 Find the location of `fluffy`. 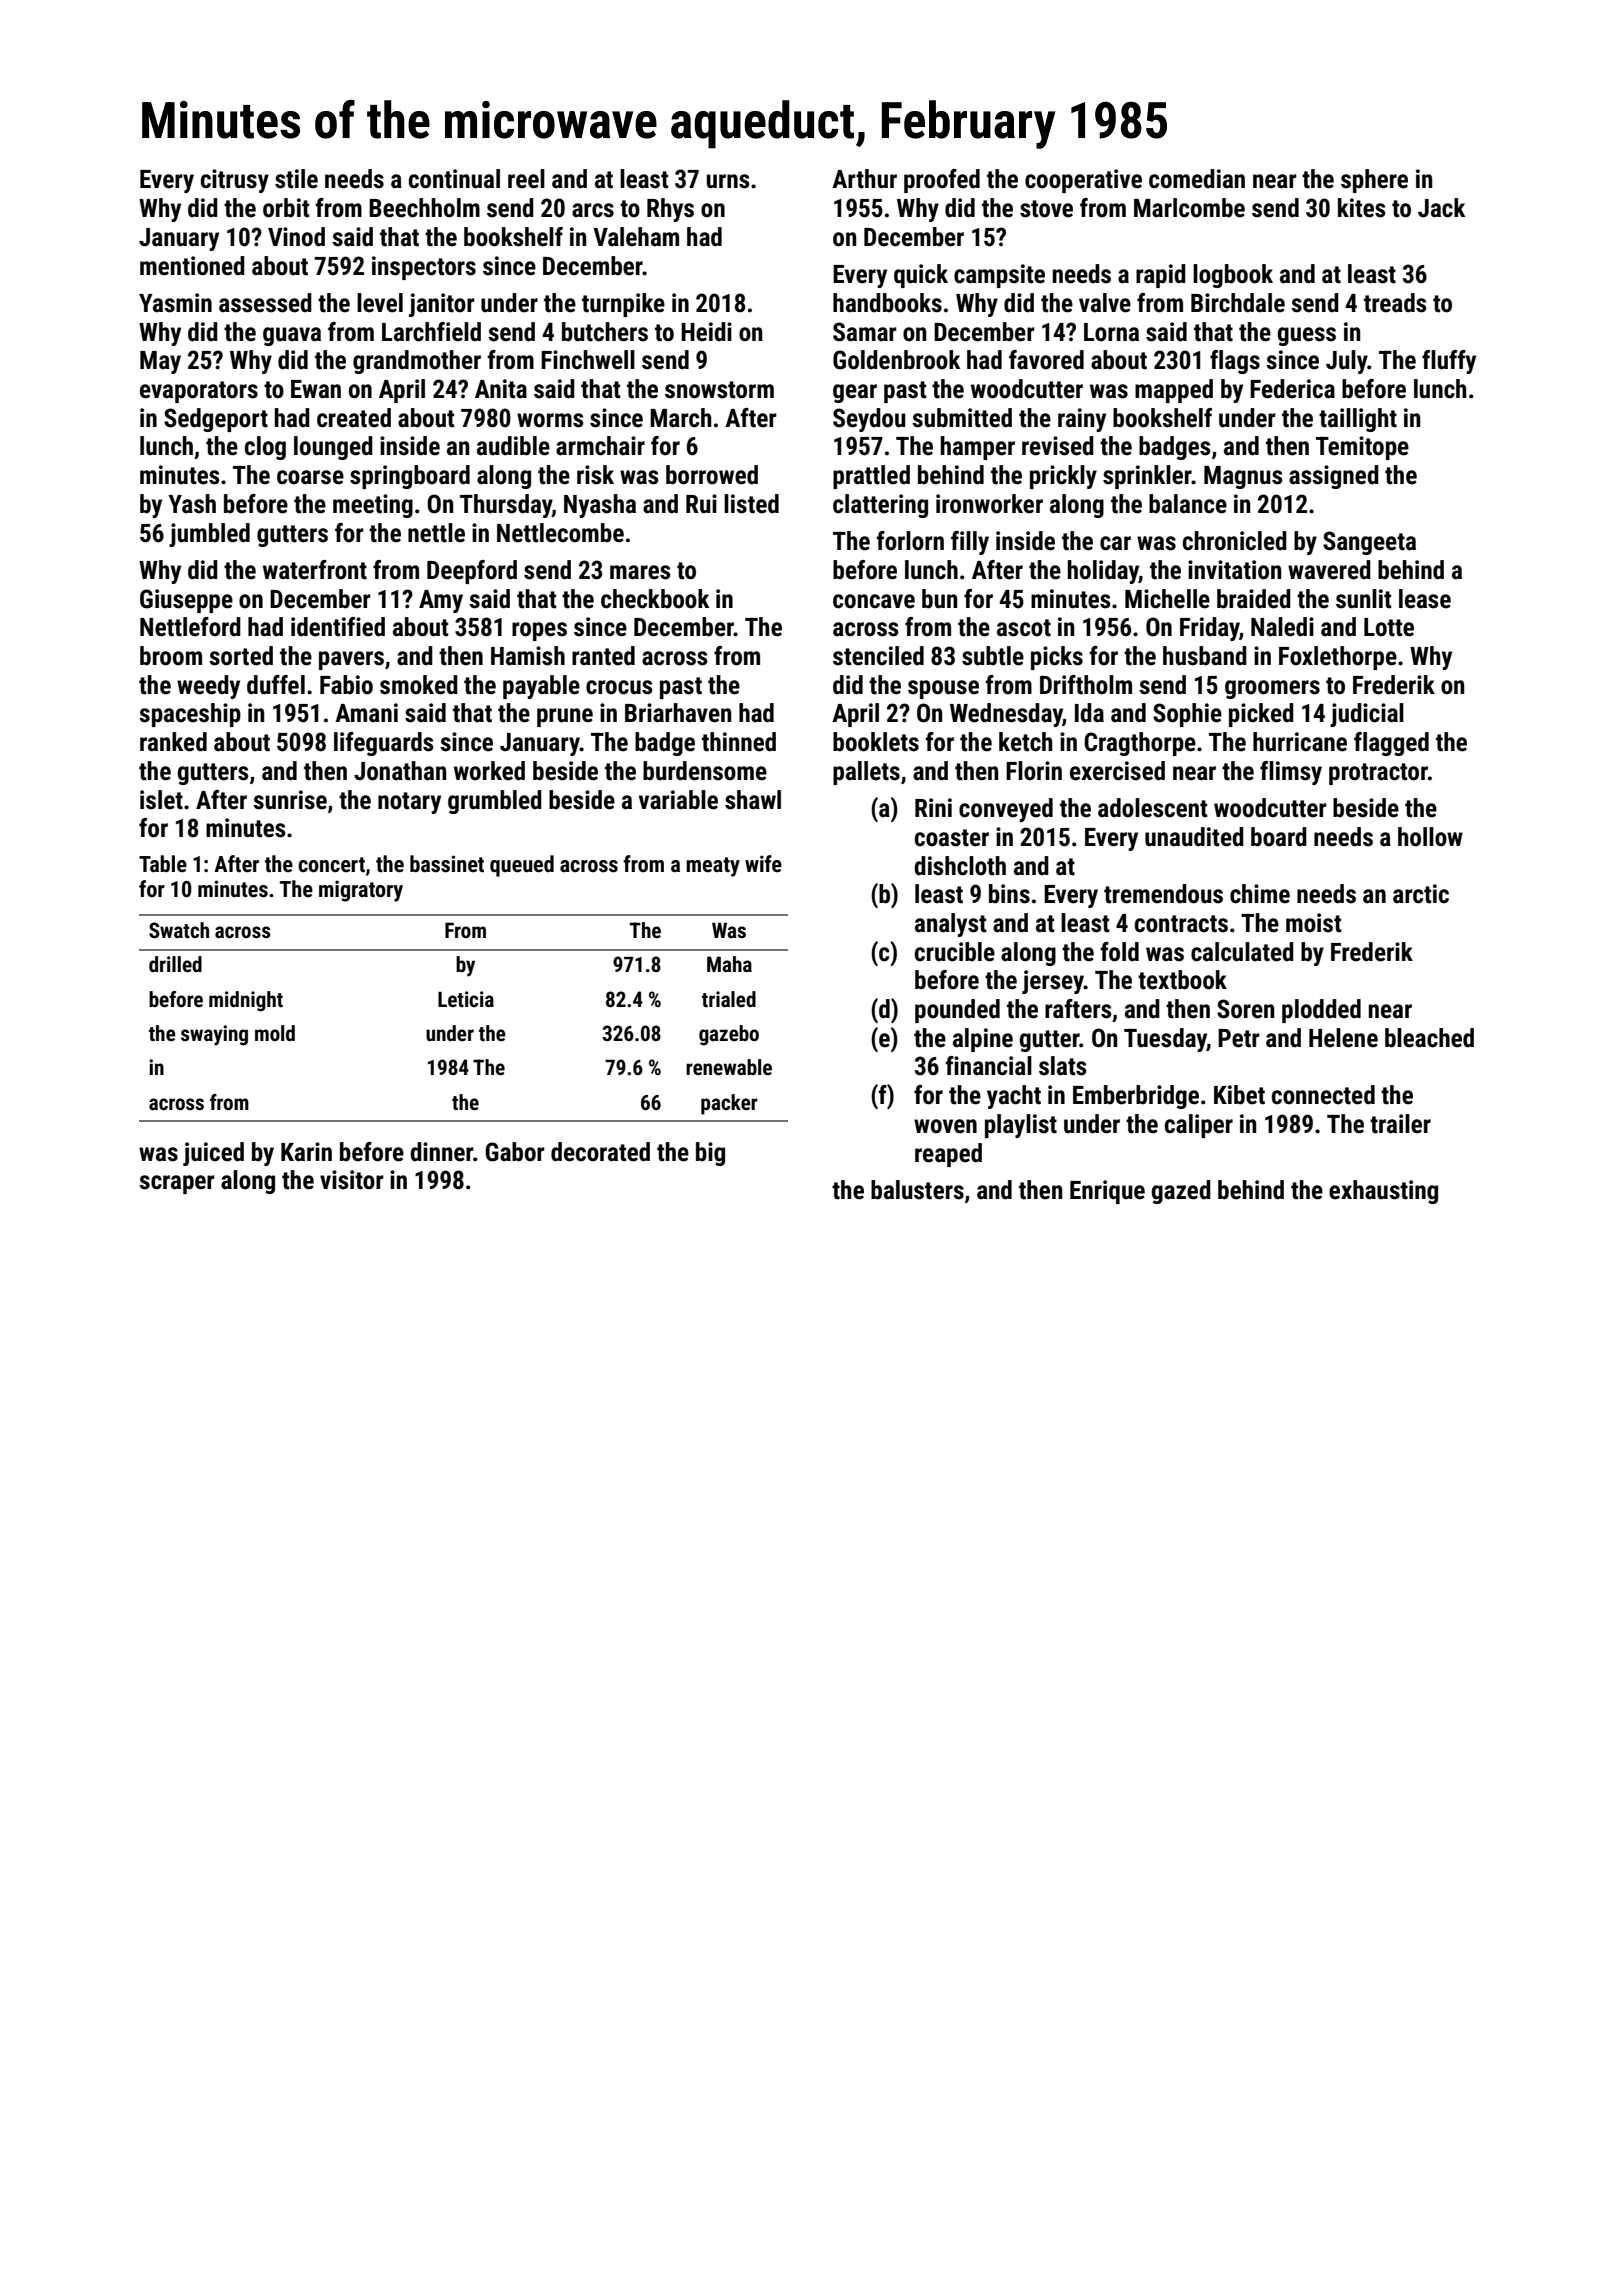

fluffy is located at coordinates (1449, 362).
